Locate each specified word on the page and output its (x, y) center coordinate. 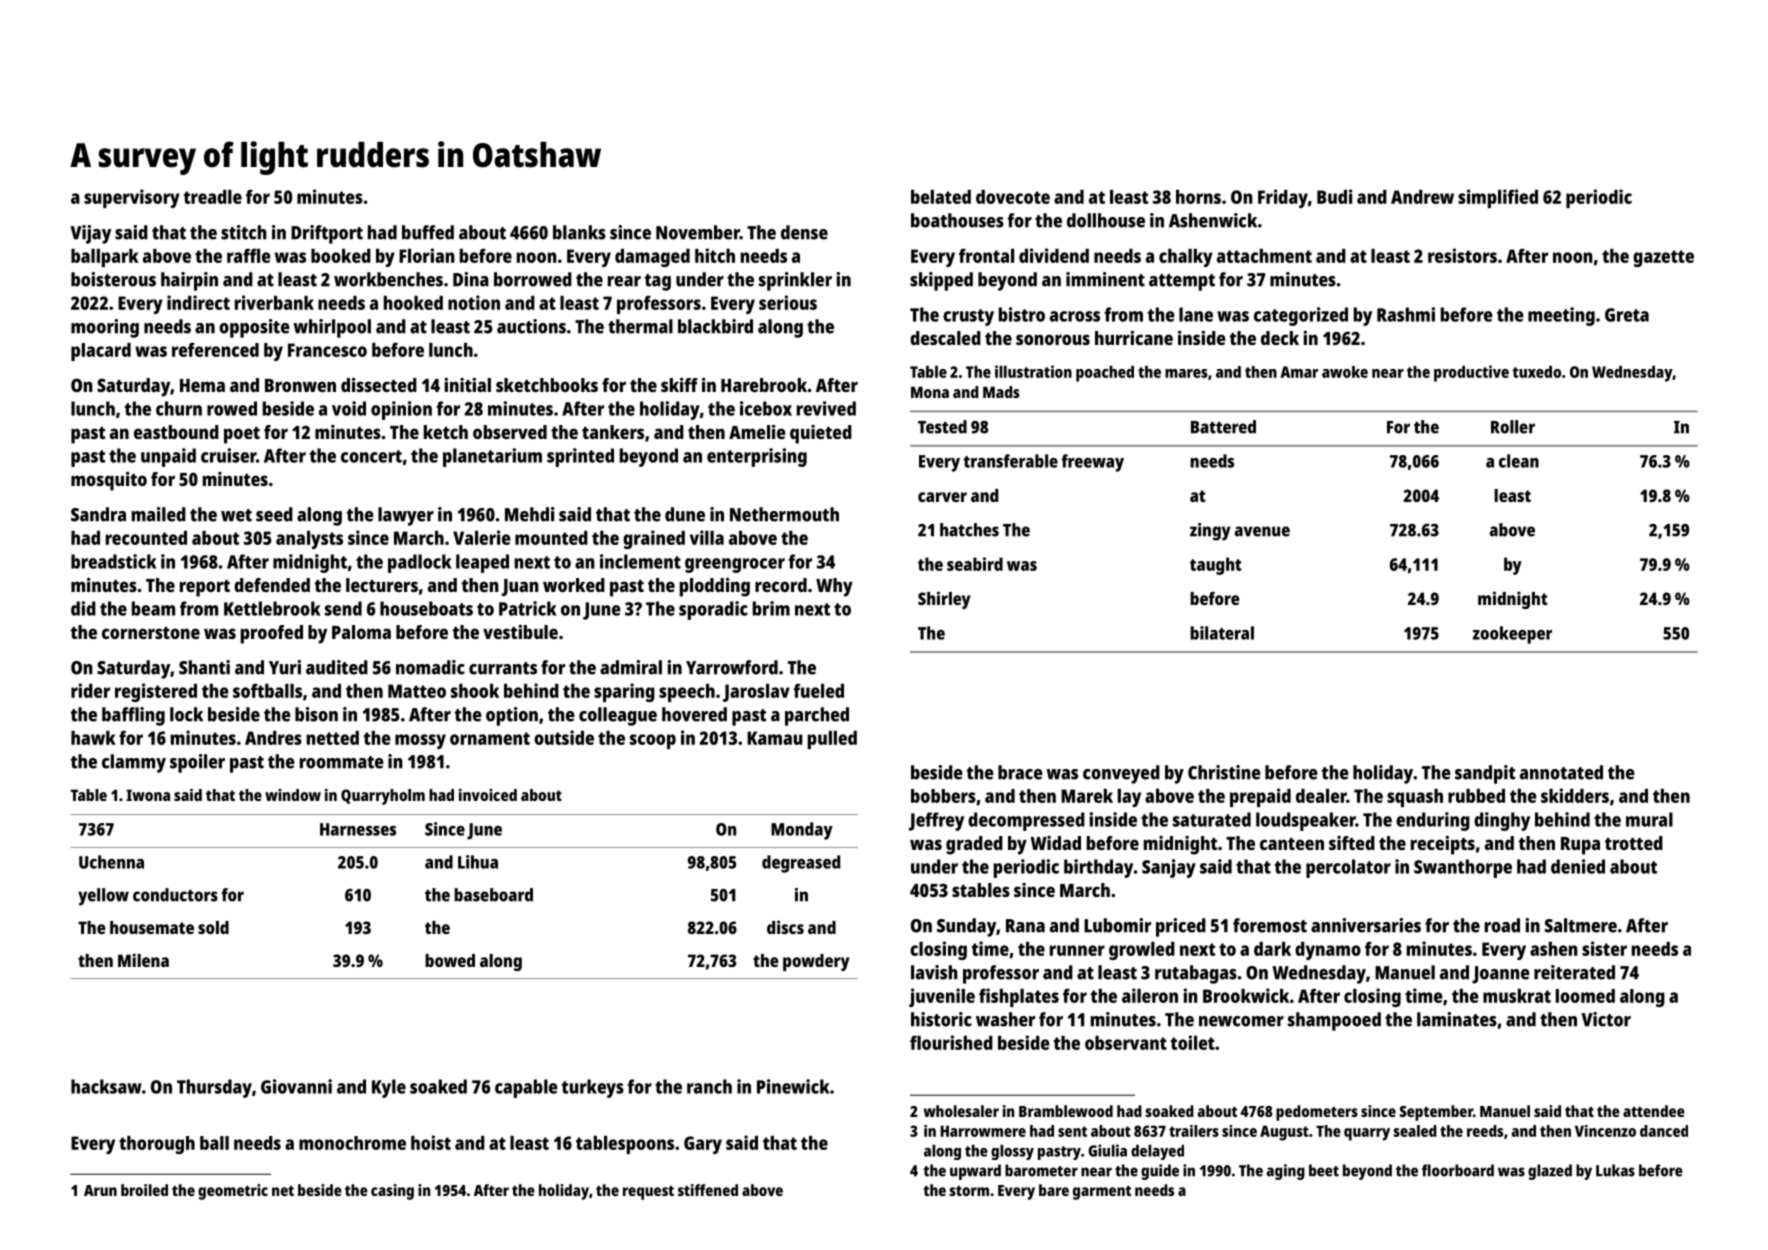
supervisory (132, 198)
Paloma (361, 632)
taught (1216, 566)
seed (274, 514)
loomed (1585, 996)
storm (969, 1190)
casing (392, 1192)
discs (785, 927)
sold (213, 927)
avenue (1262, 531)
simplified (1498, 198)
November (698, 232)
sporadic (713, 610)
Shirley (944, 600)
